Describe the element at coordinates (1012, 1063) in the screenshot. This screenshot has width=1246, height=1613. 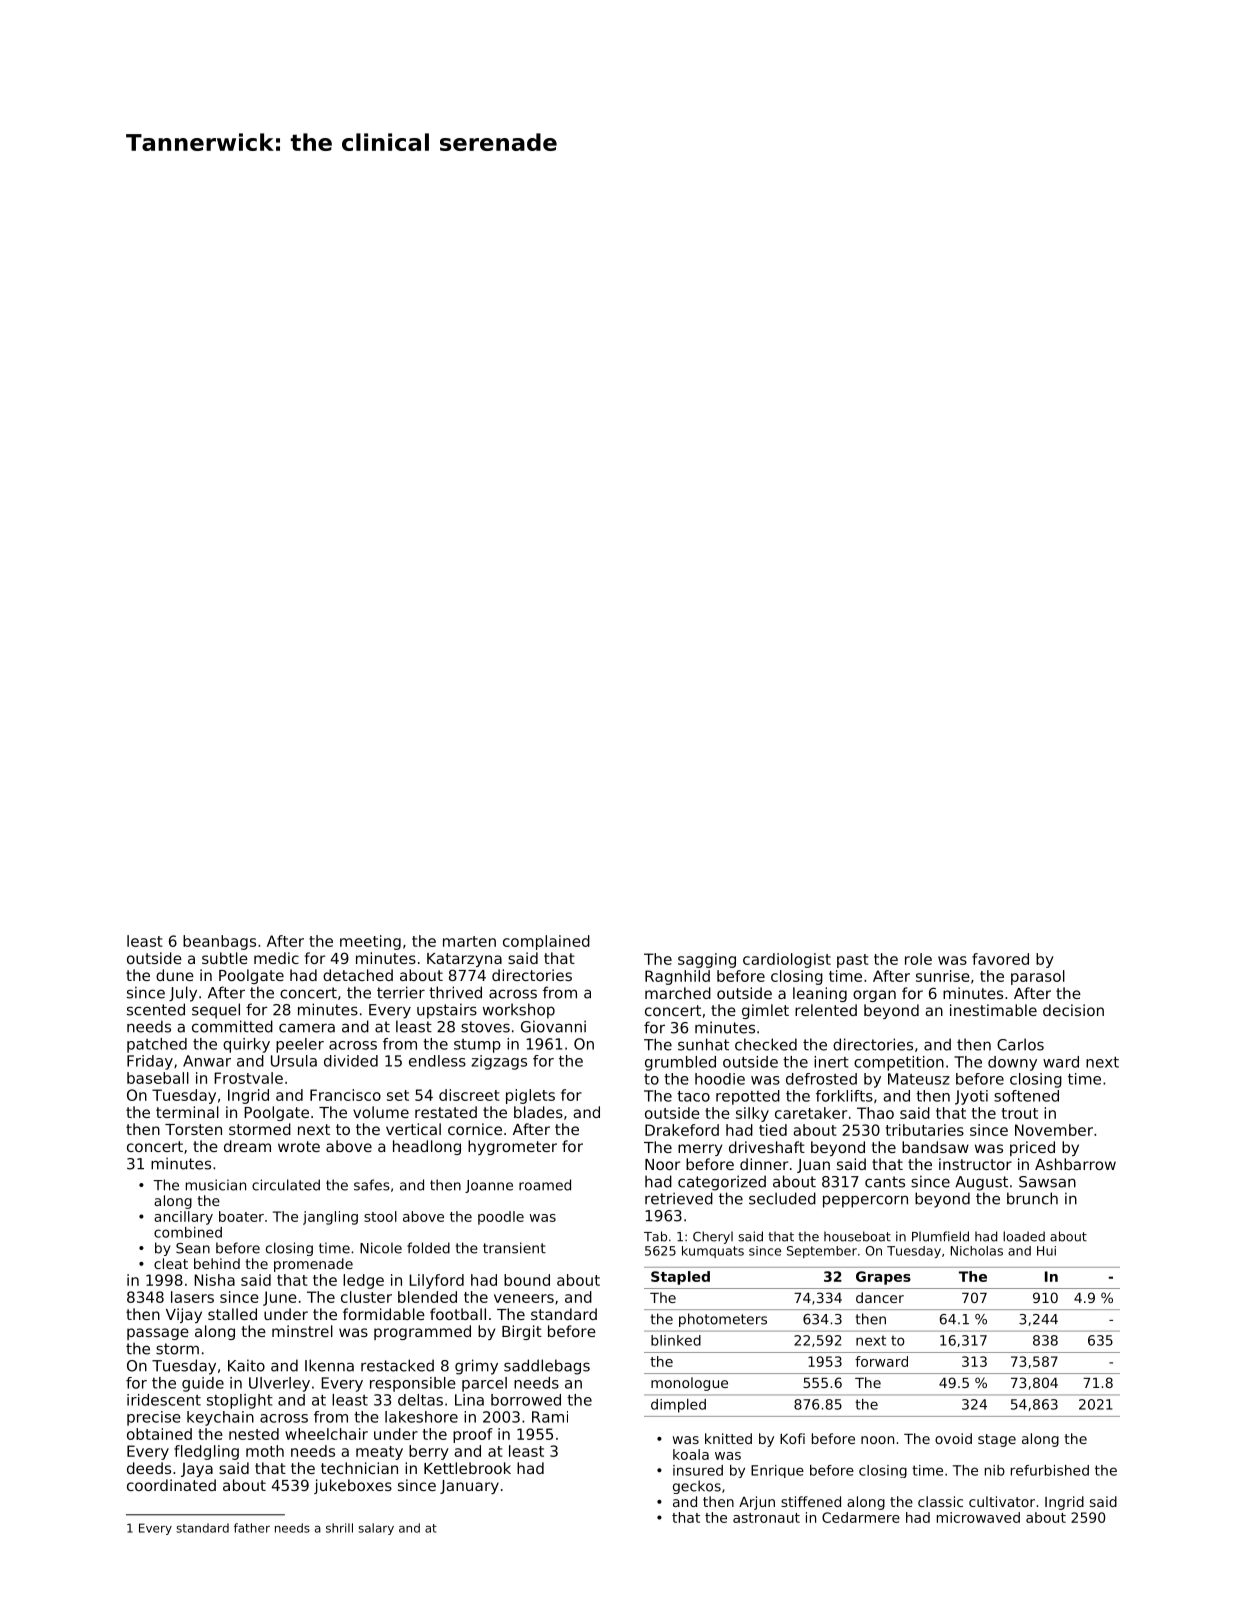
I see `downy` at that location.
